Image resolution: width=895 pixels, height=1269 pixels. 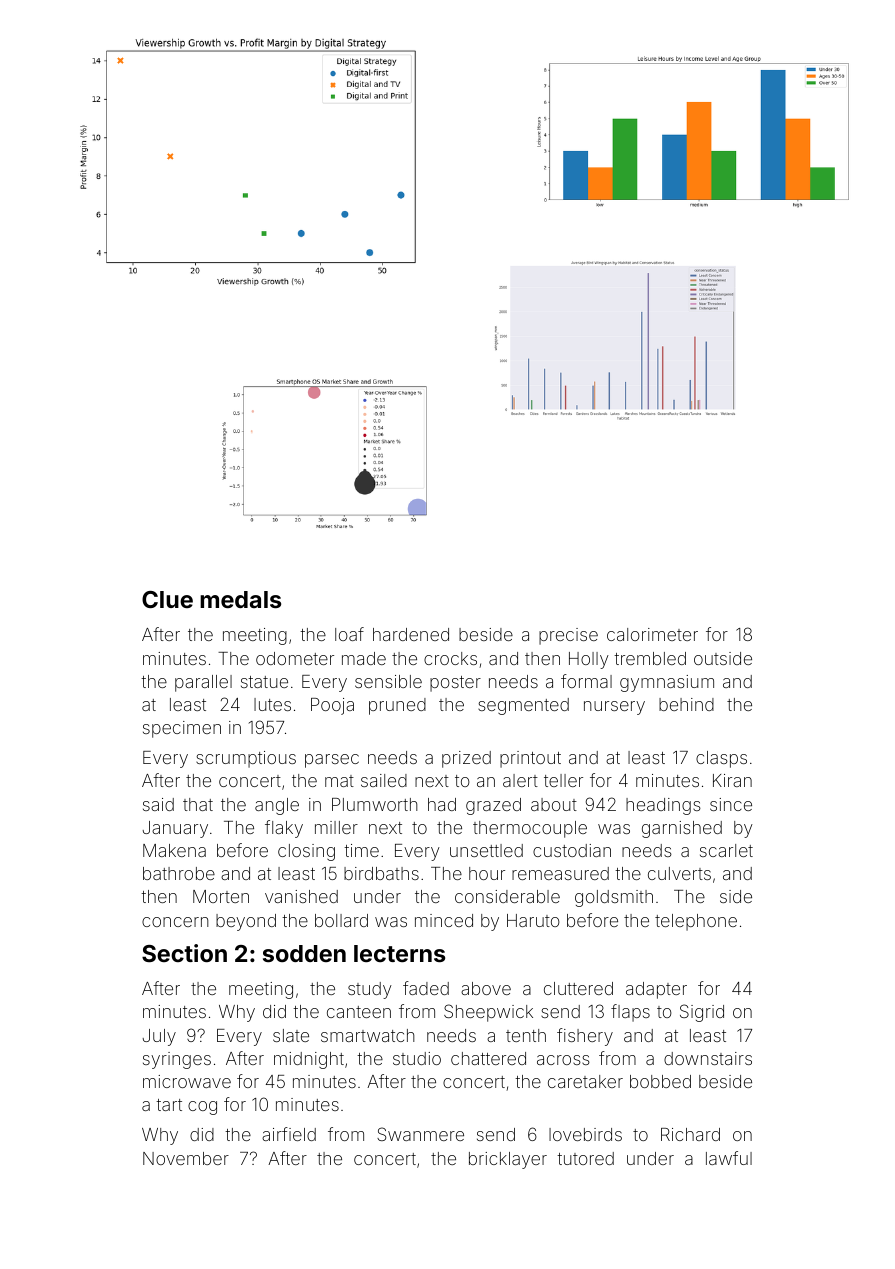 What do you see at coordinates (450, 658) in the screenshot?
I see `crocks` at bounding box center [450, 658].
